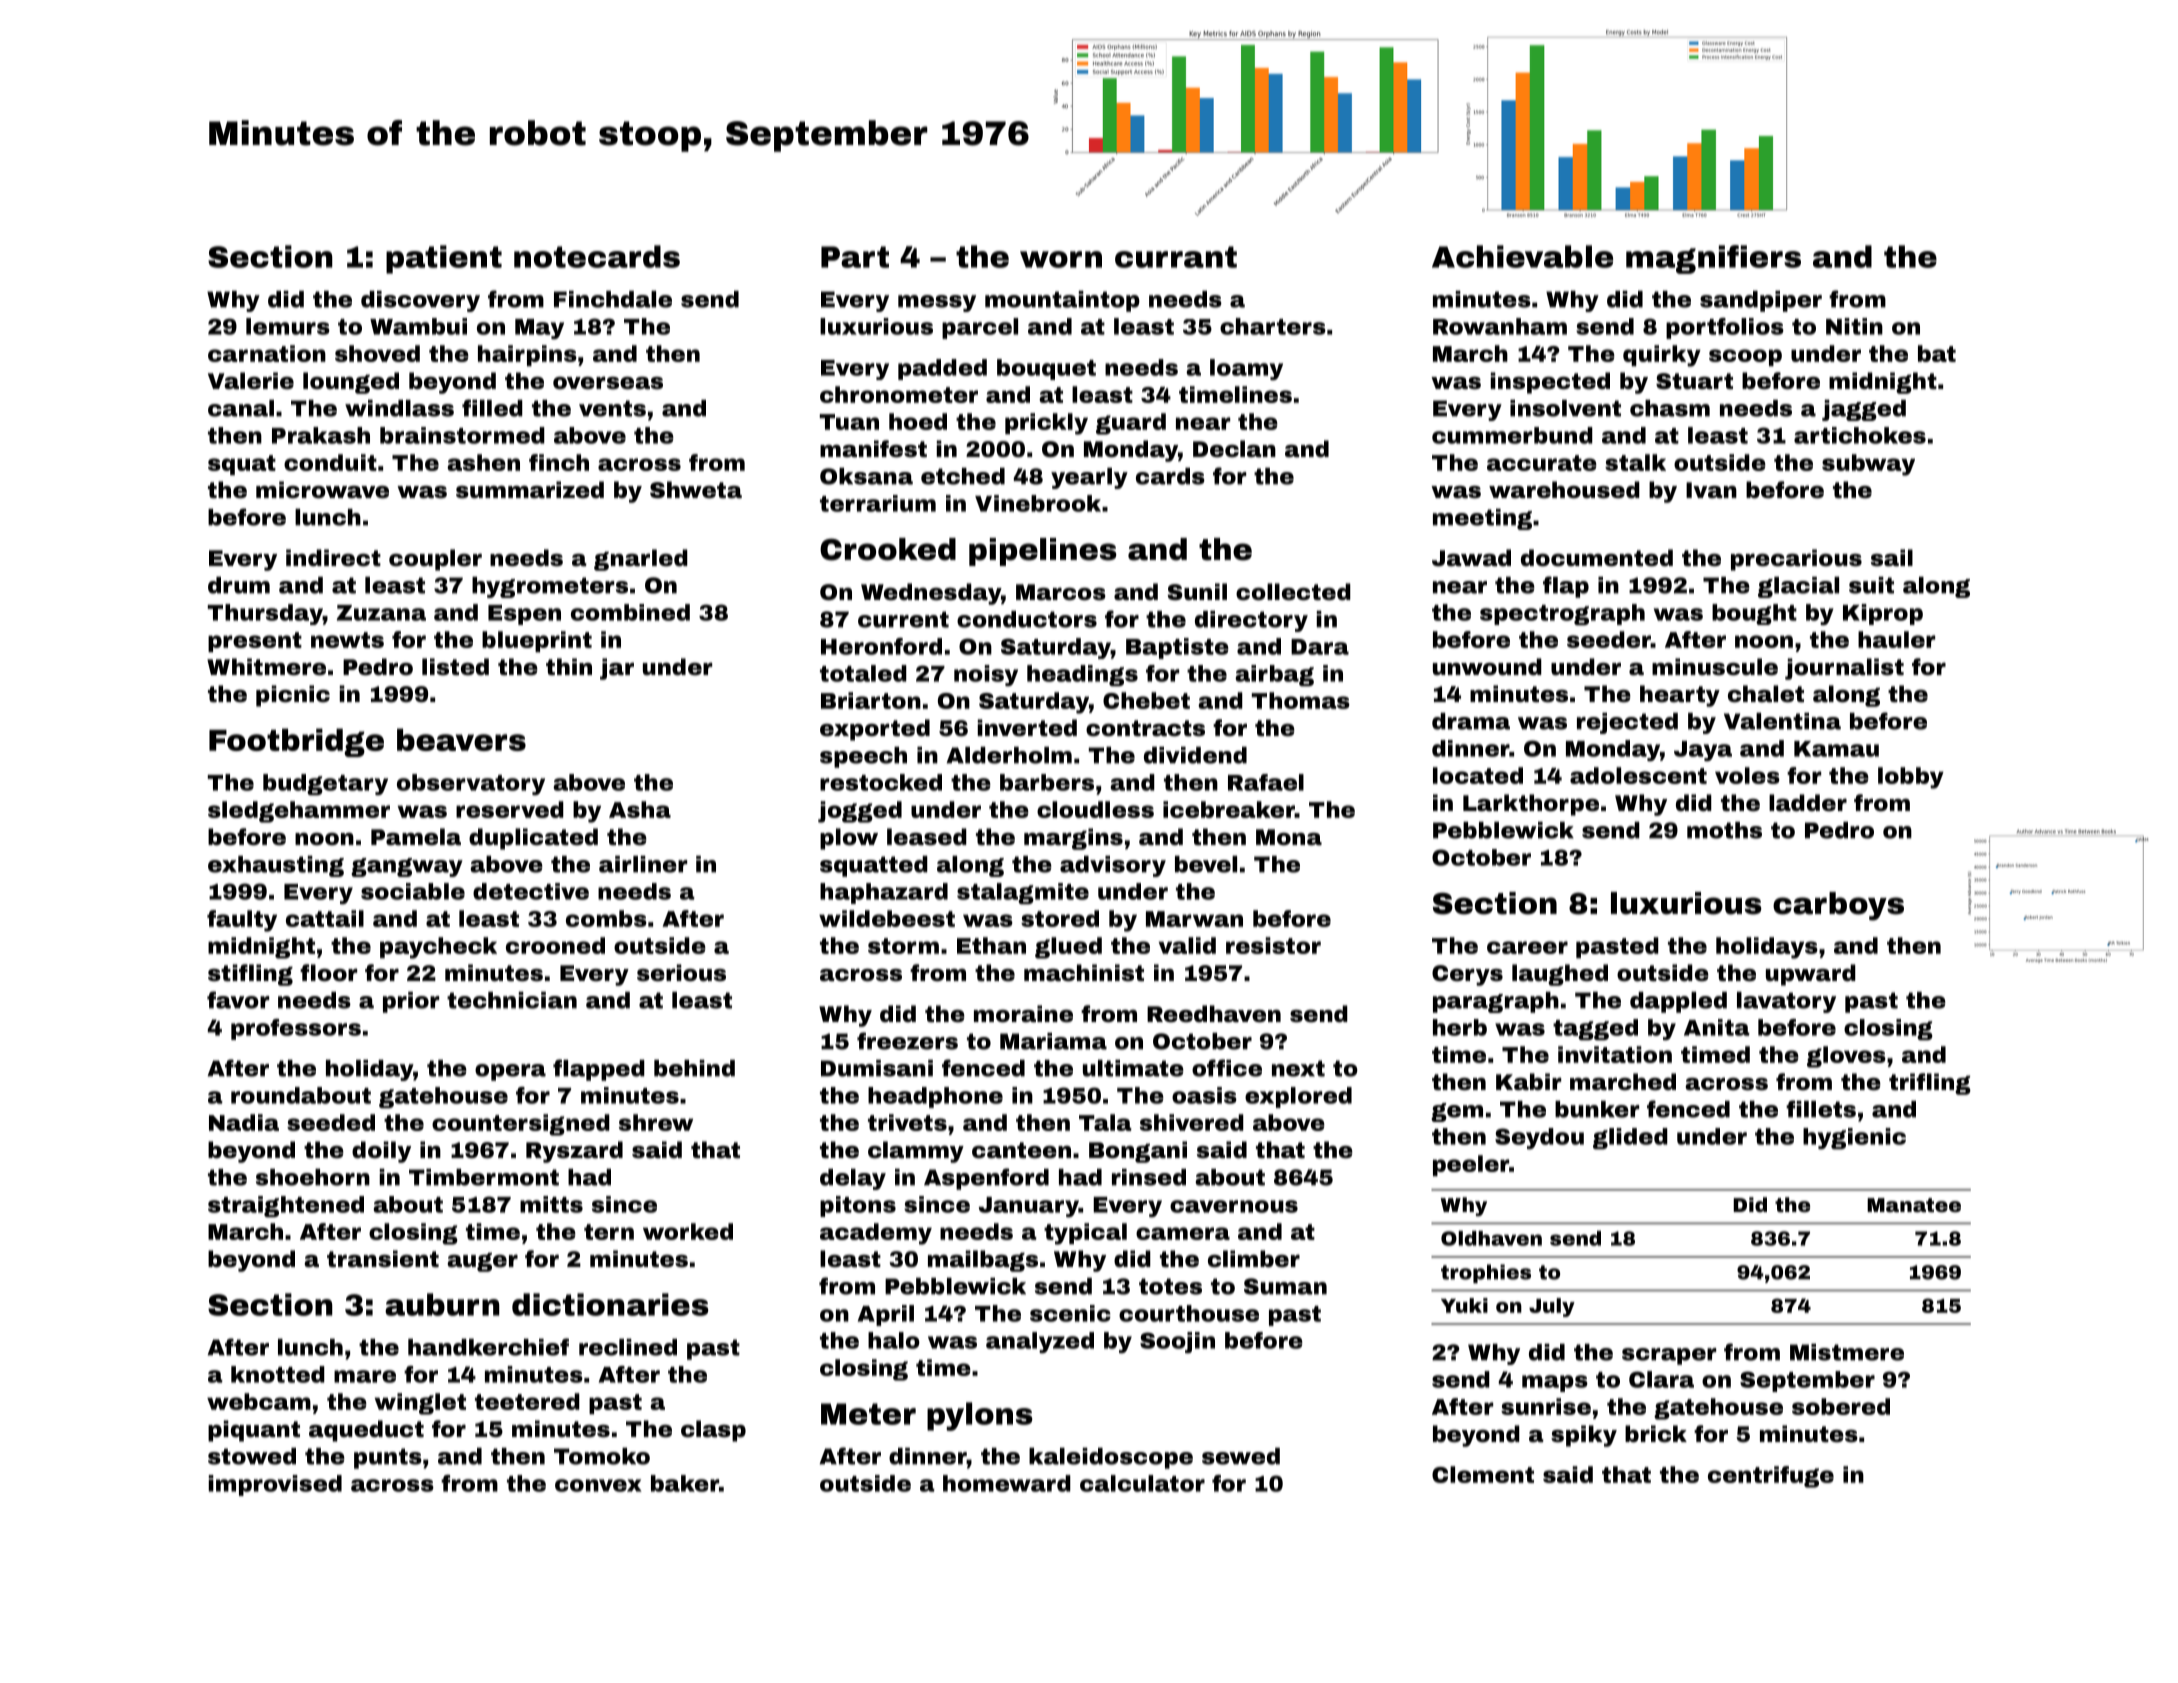 The height and width of the image is (1683, 2178). I want to click on currant, so click(1176, 257).
